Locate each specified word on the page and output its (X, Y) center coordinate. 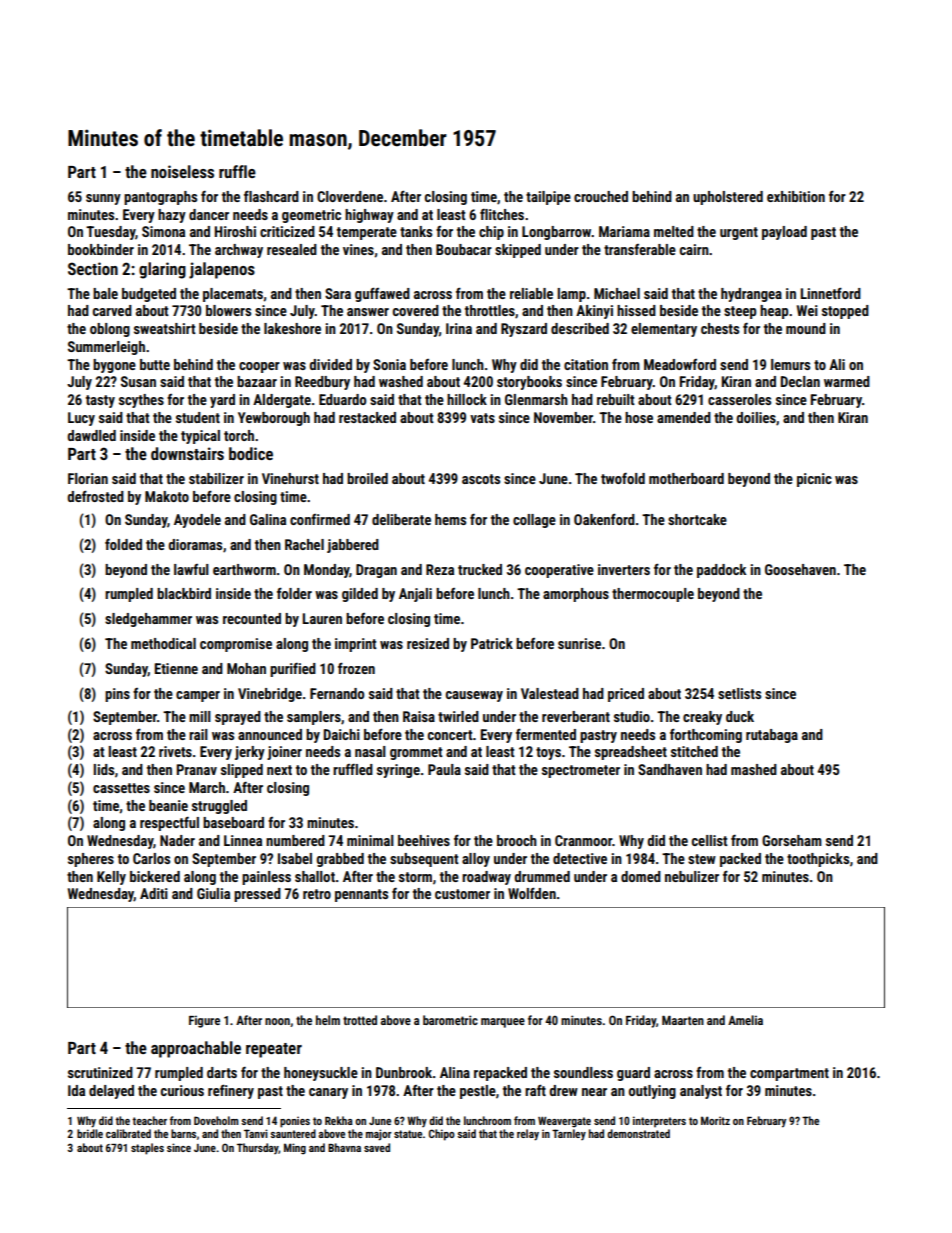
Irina (459, 328)
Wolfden (532, 893)
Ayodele (197, 521)
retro (317, 894)
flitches (502, 214)
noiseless (182, 171)
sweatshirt (165, 328)
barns (183, 1133)
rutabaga (772, 736)
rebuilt (616, 399)
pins (117, 695)
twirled (458, 716)
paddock (721, 571)
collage (534, 521)
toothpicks (818, 860)
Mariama (624, 231)
